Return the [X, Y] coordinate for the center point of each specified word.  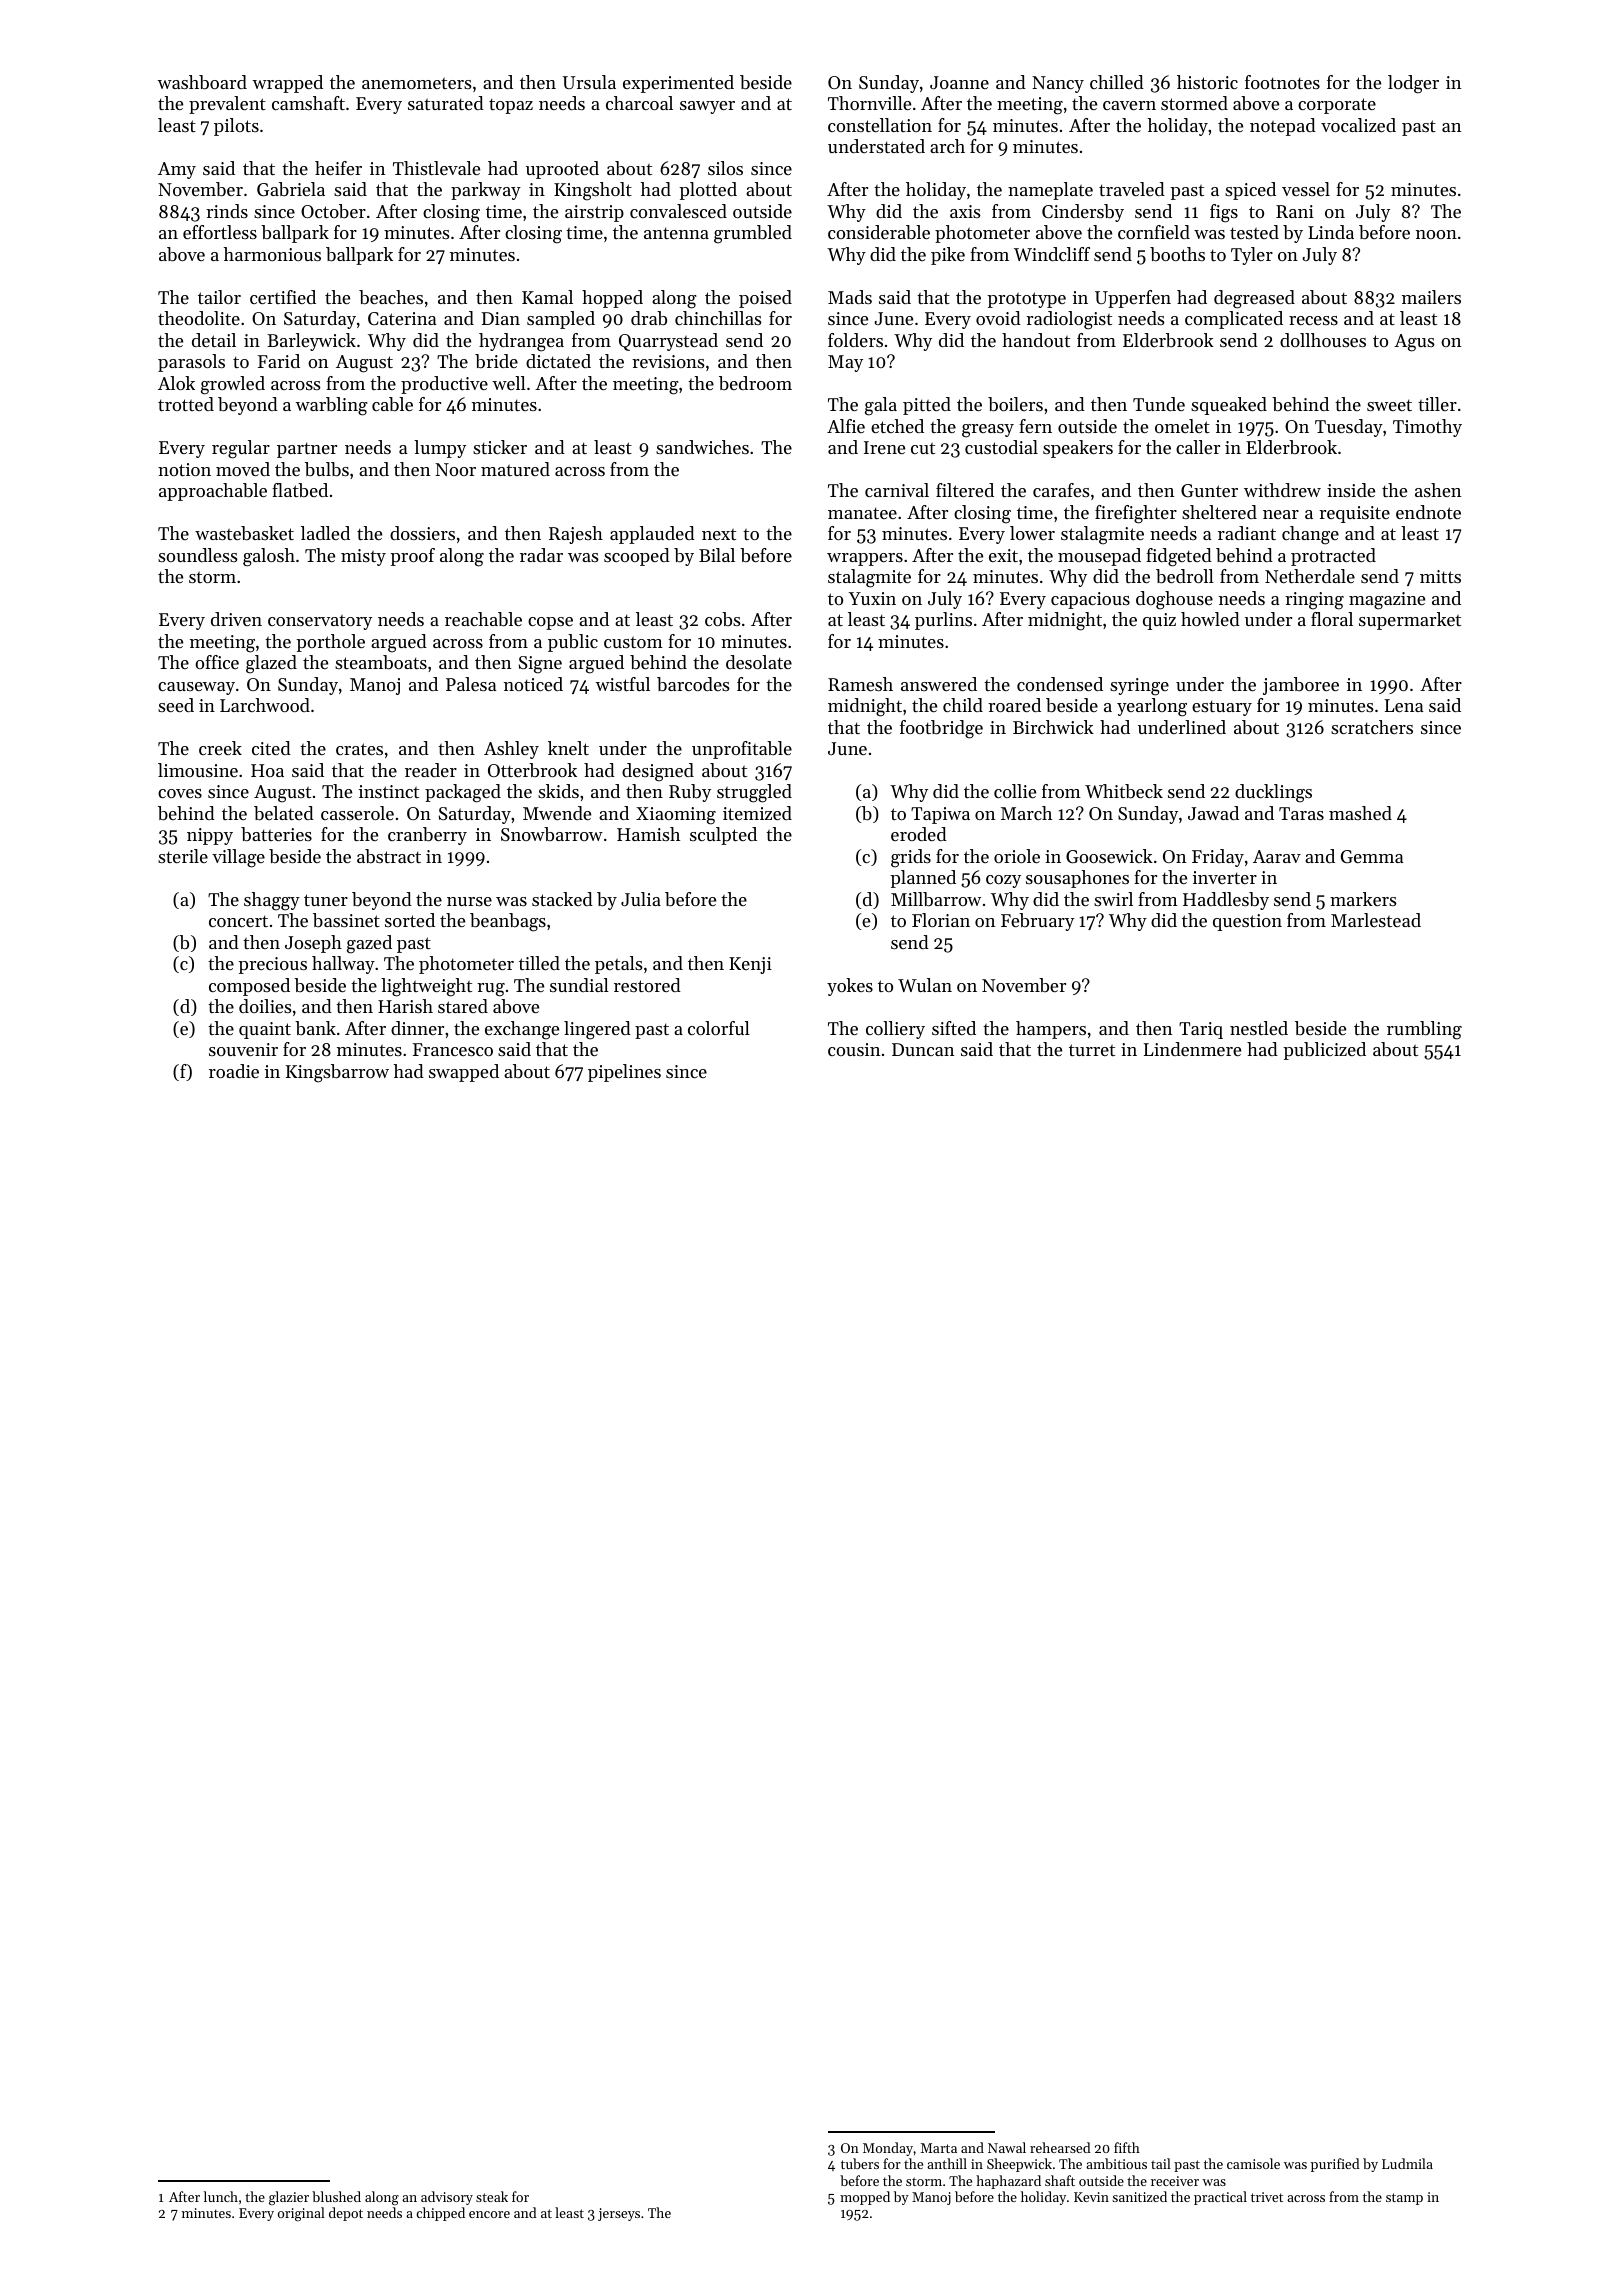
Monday [888, 2149]
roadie [234, 1071]
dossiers [422, 533]
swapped [464, 1073]
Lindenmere [1192, 1049]
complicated [1234, 320]
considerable [879, 232]
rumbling [1424, 1030]
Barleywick [311, 342]
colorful [719, 1028]
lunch [221, 2196]
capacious [1090, 600]
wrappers [865, 559]
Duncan [923, 1049]
